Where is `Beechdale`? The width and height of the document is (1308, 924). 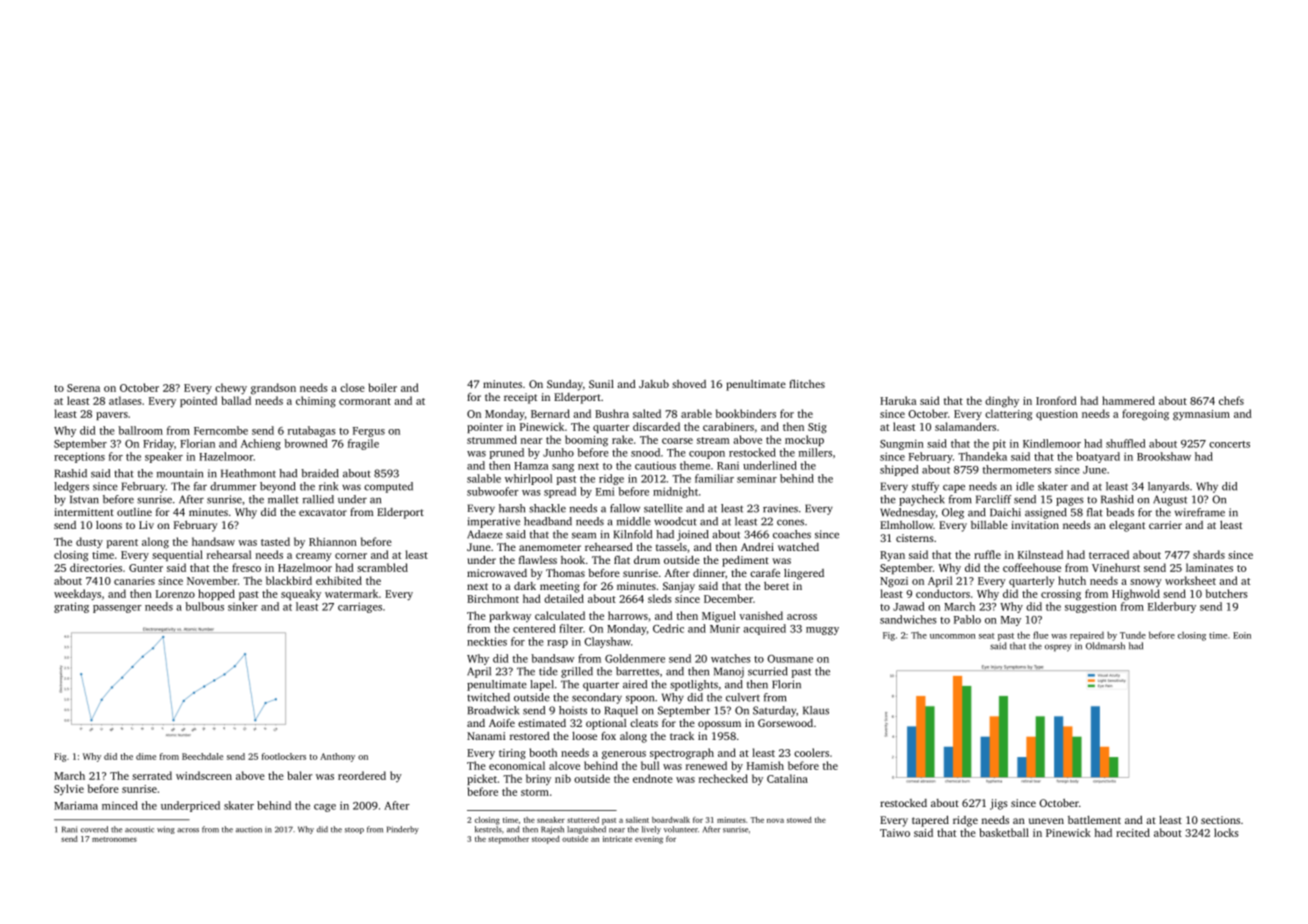
Beechdale is located at coordinates (202, 756).
